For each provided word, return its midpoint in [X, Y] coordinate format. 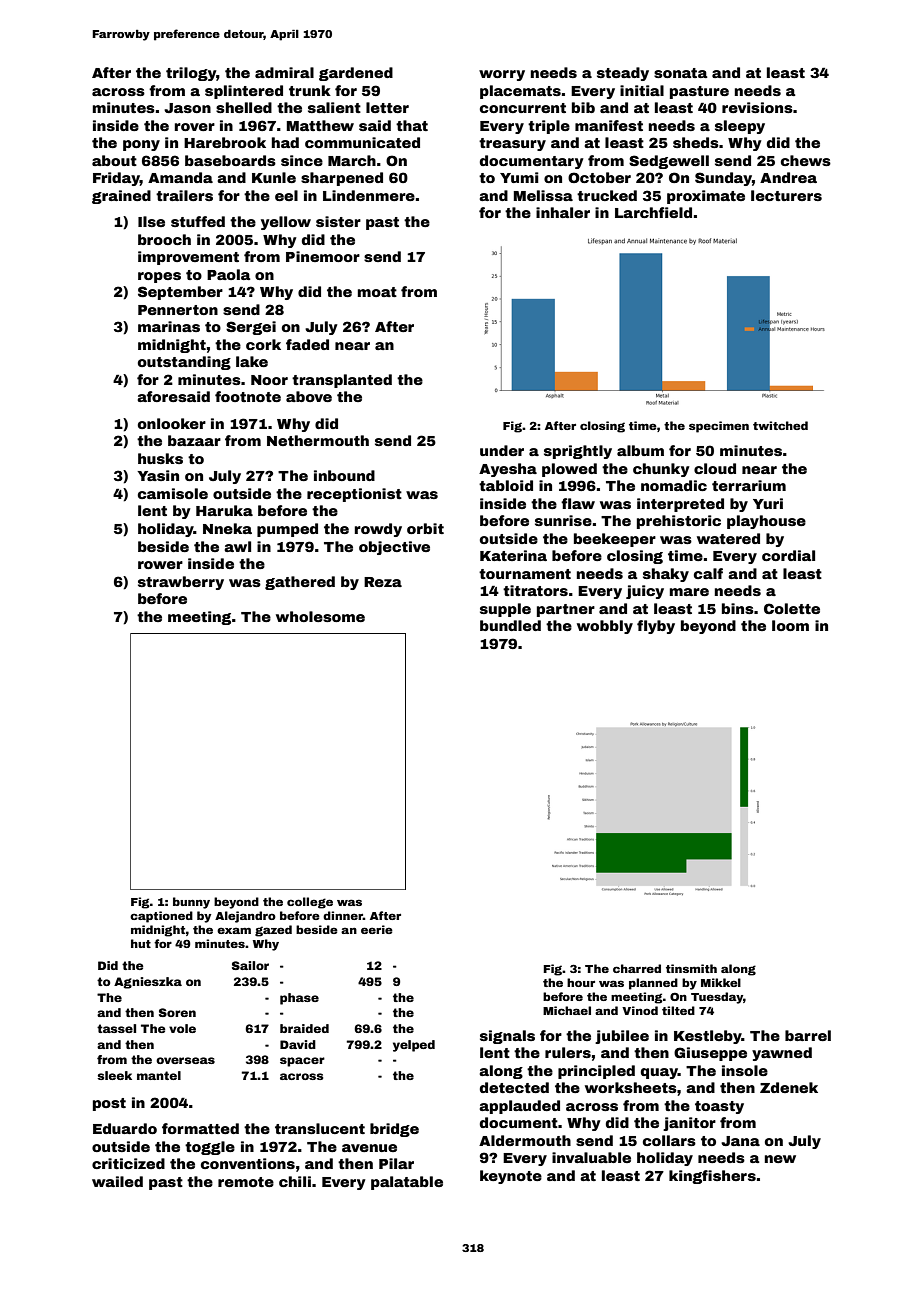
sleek [114, 1075]
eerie [377, 929]
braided [304, 1028]
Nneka [227, 528]
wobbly [605, 627]
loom [790, 625]
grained [121, 197]
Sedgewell [669, 162]
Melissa [543, 195]
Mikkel [721, 982]
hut [141, 943]
